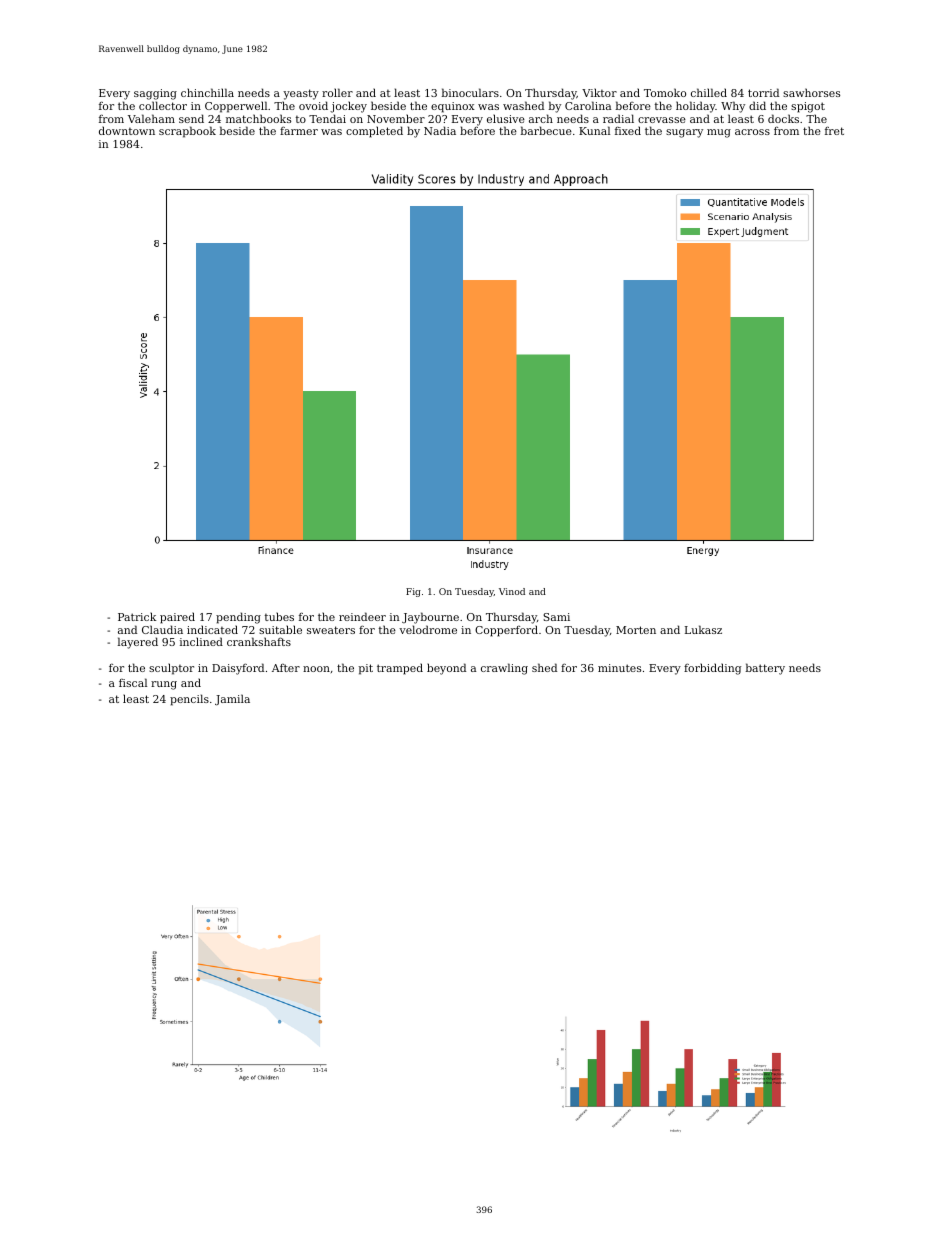 This page has width=952, height=1233. I want to click on yeasty, so click(301, 94).
